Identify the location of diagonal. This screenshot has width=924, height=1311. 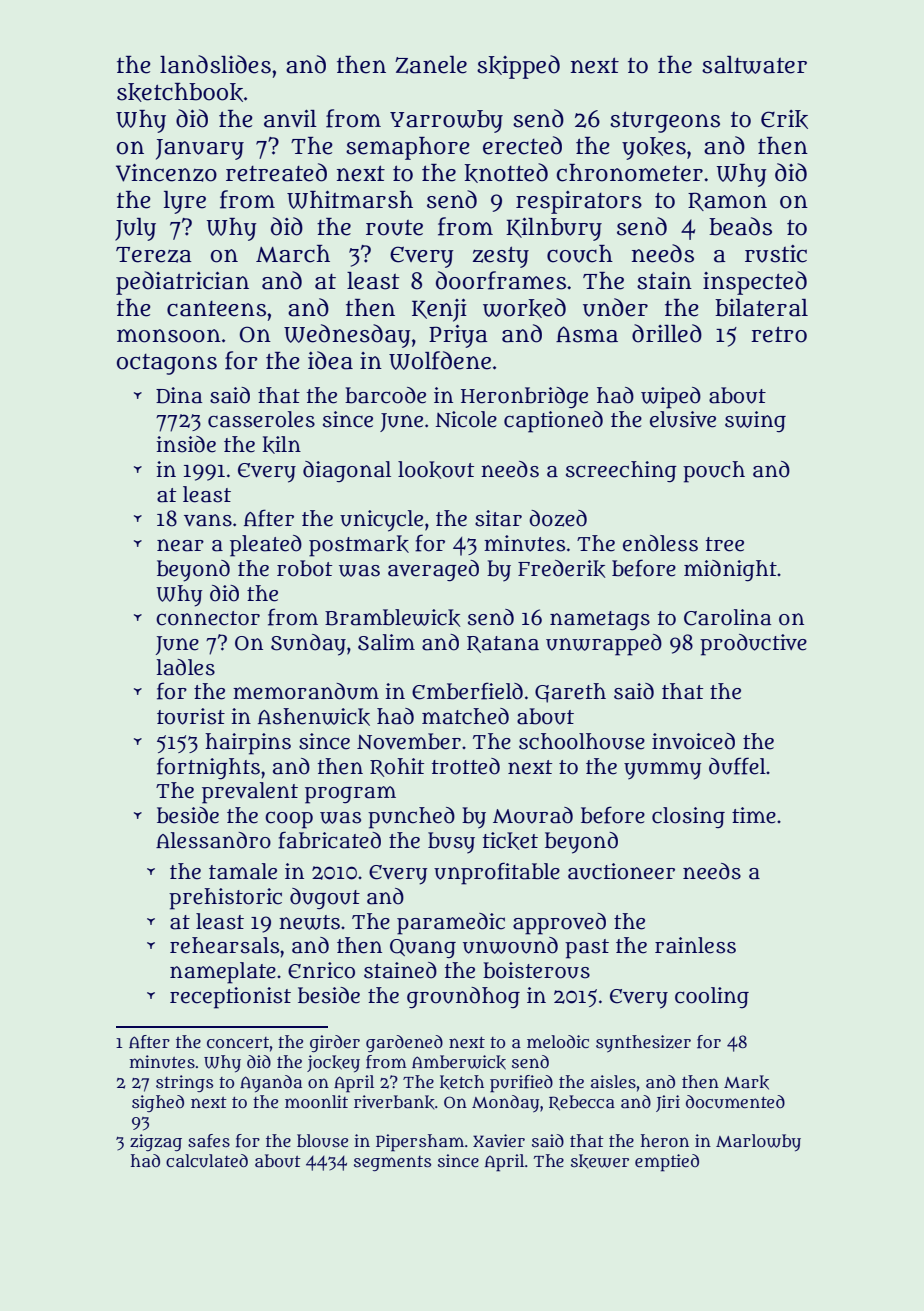
(347, 471).
